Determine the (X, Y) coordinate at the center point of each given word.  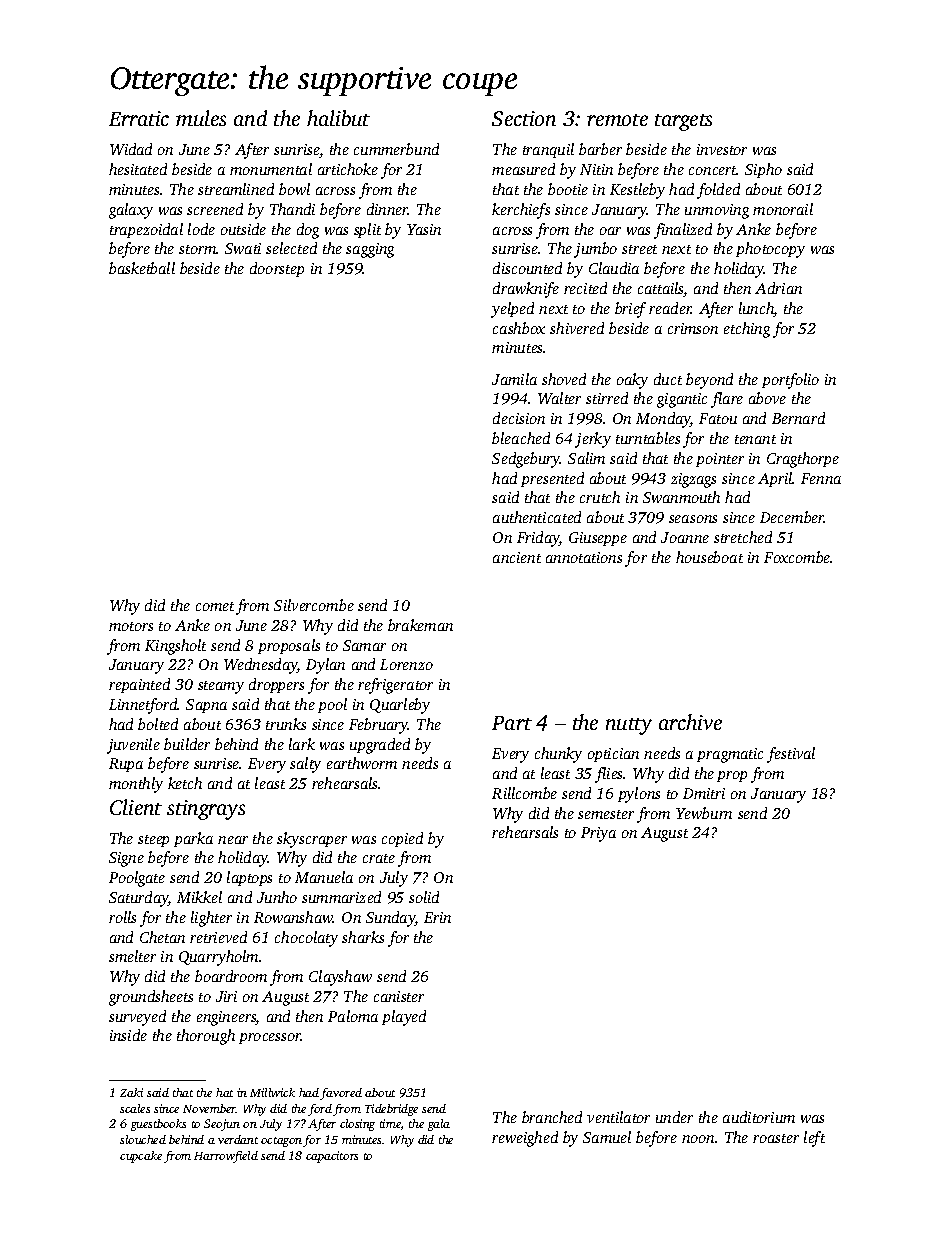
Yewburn (704, 813)
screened (215, 209)
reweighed (525, 1139)
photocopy (770, 250)
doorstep (277, 269)
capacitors (332, 1157)
